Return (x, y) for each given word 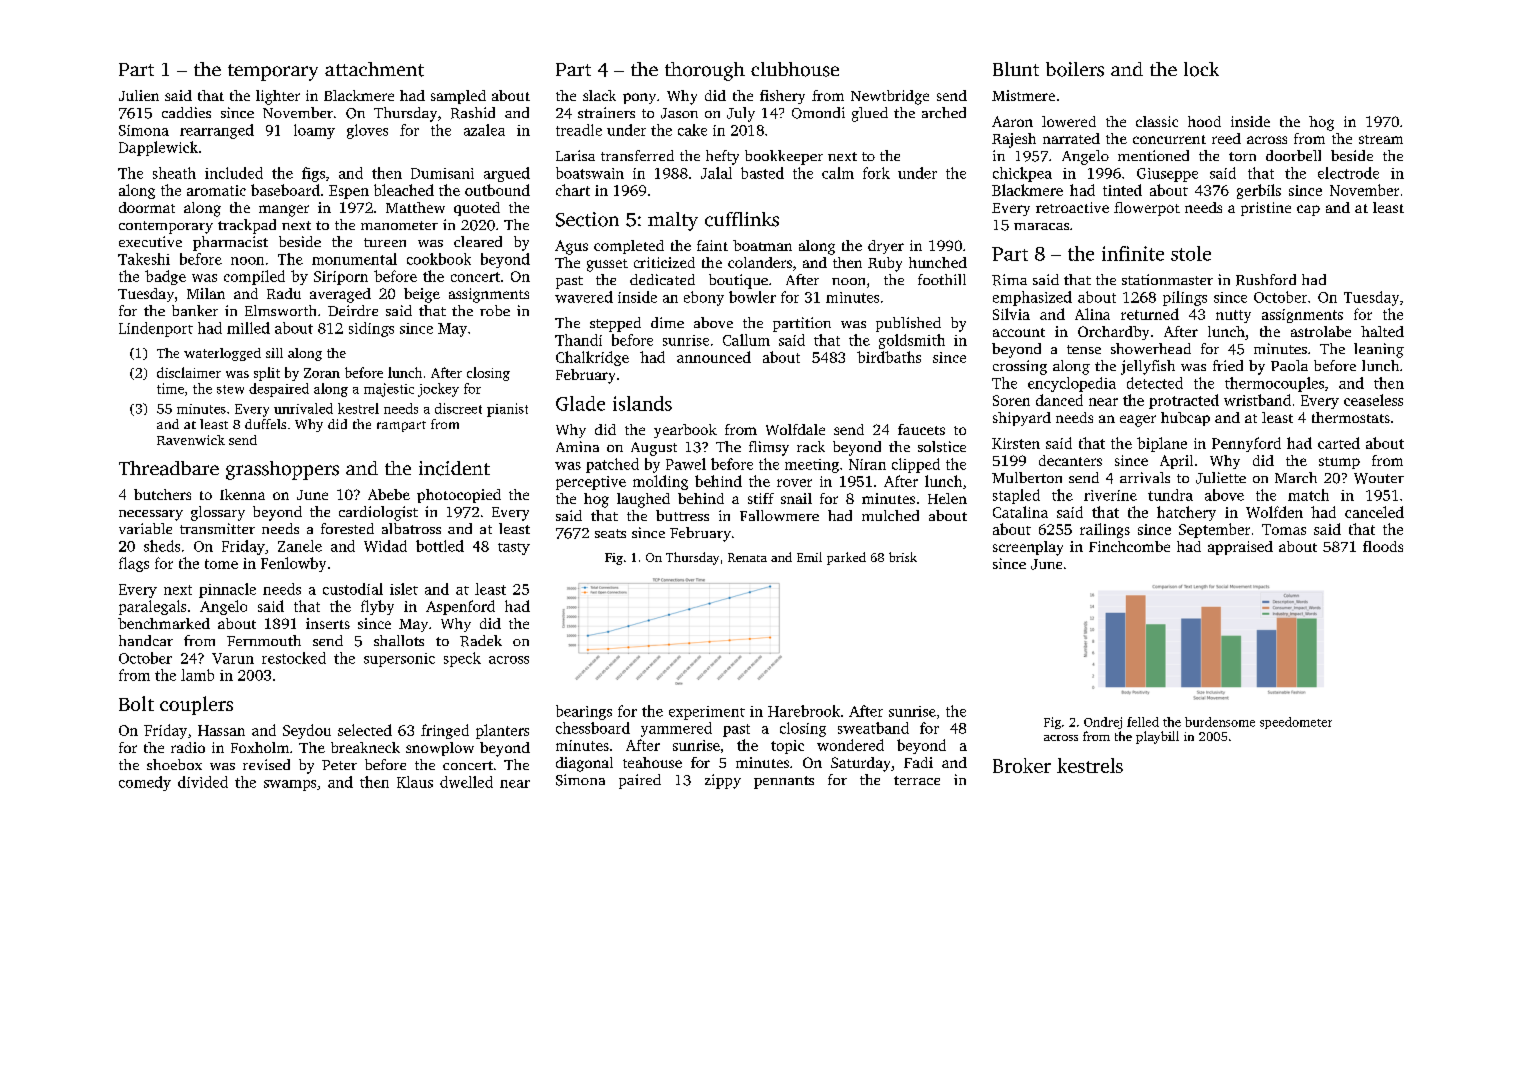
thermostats (1351, 417)
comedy (145, 783)
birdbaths (889, 357)
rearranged (217, 131)
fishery (782, 97)
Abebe (389, 494)
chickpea (1022, 174)
